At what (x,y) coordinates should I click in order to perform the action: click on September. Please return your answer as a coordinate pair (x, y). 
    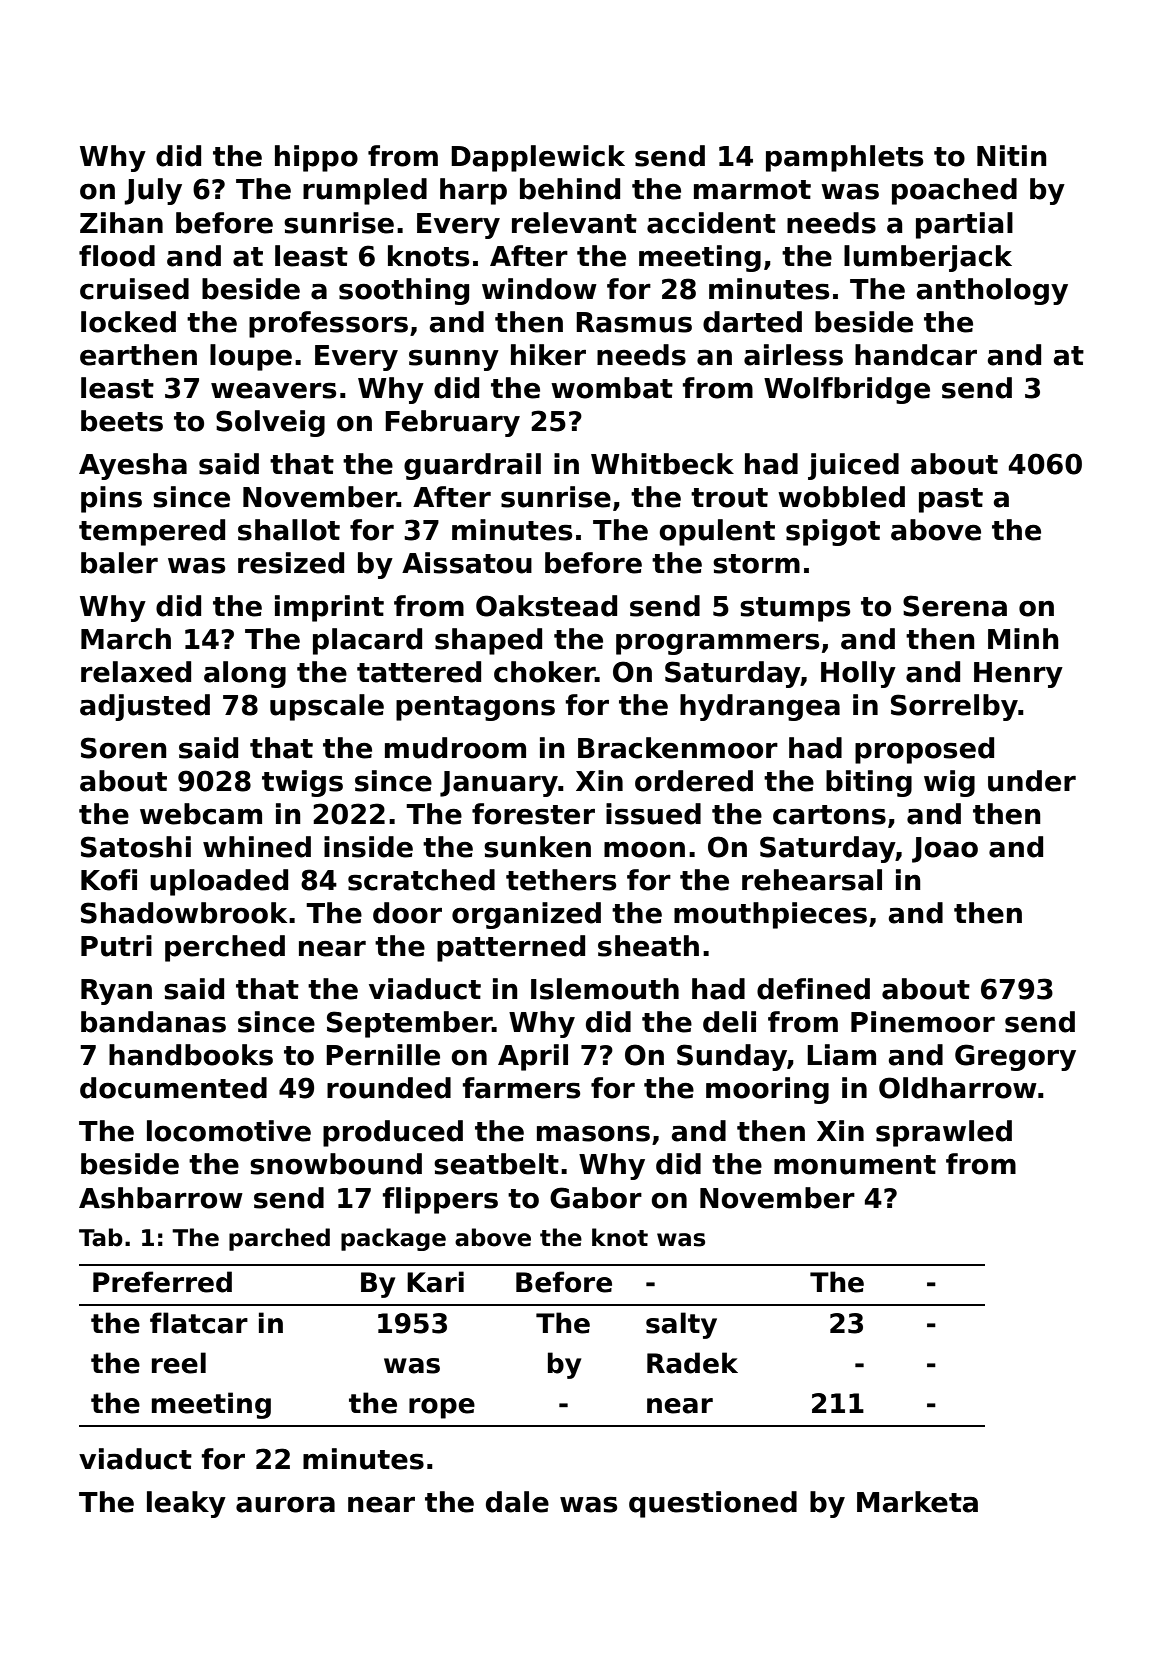
    Looking at the image, I should click on (409, 1024).
